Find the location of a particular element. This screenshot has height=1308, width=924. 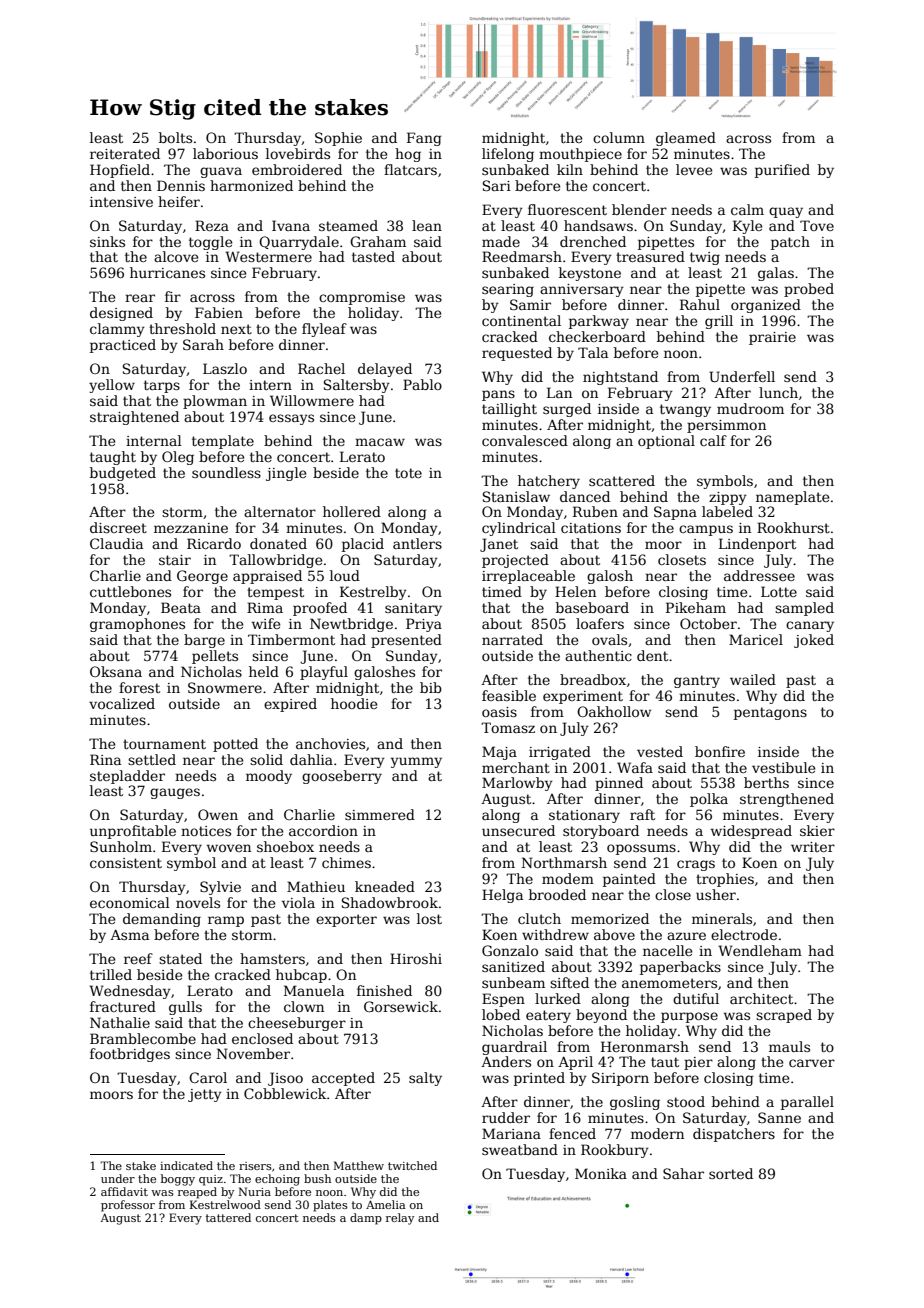

wailed is located at coordinates (753, 679).
